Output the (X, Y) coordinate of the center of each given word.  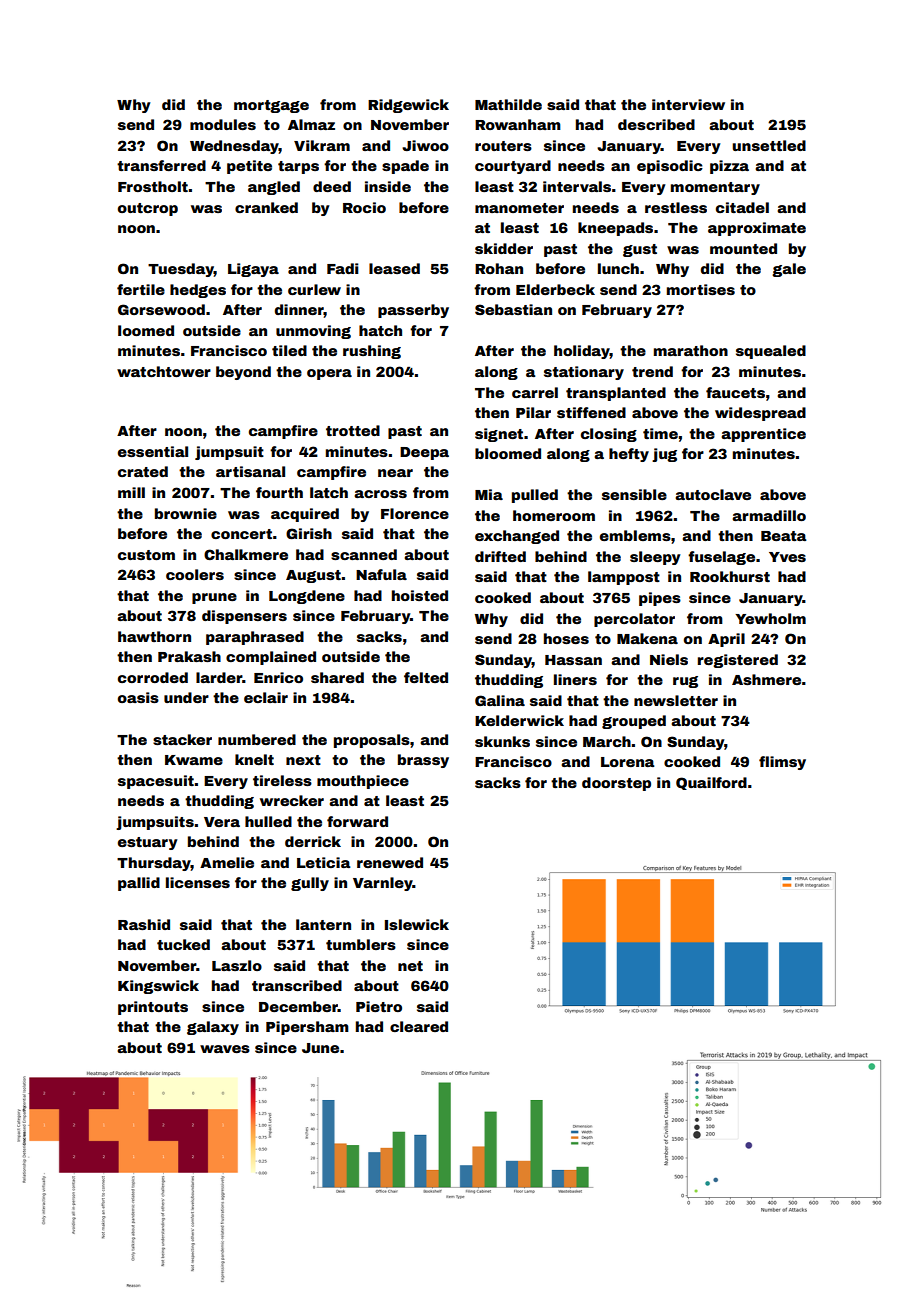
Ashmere (766, 679)
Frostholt (153, 186)
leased (394, 268)
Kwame (194, 760)
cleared (419, 1026)
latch (329, 492)
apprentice (763, 435)
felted (426, 677)
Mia (489, 494)
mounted (743, 248)
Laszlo (237, 965)
